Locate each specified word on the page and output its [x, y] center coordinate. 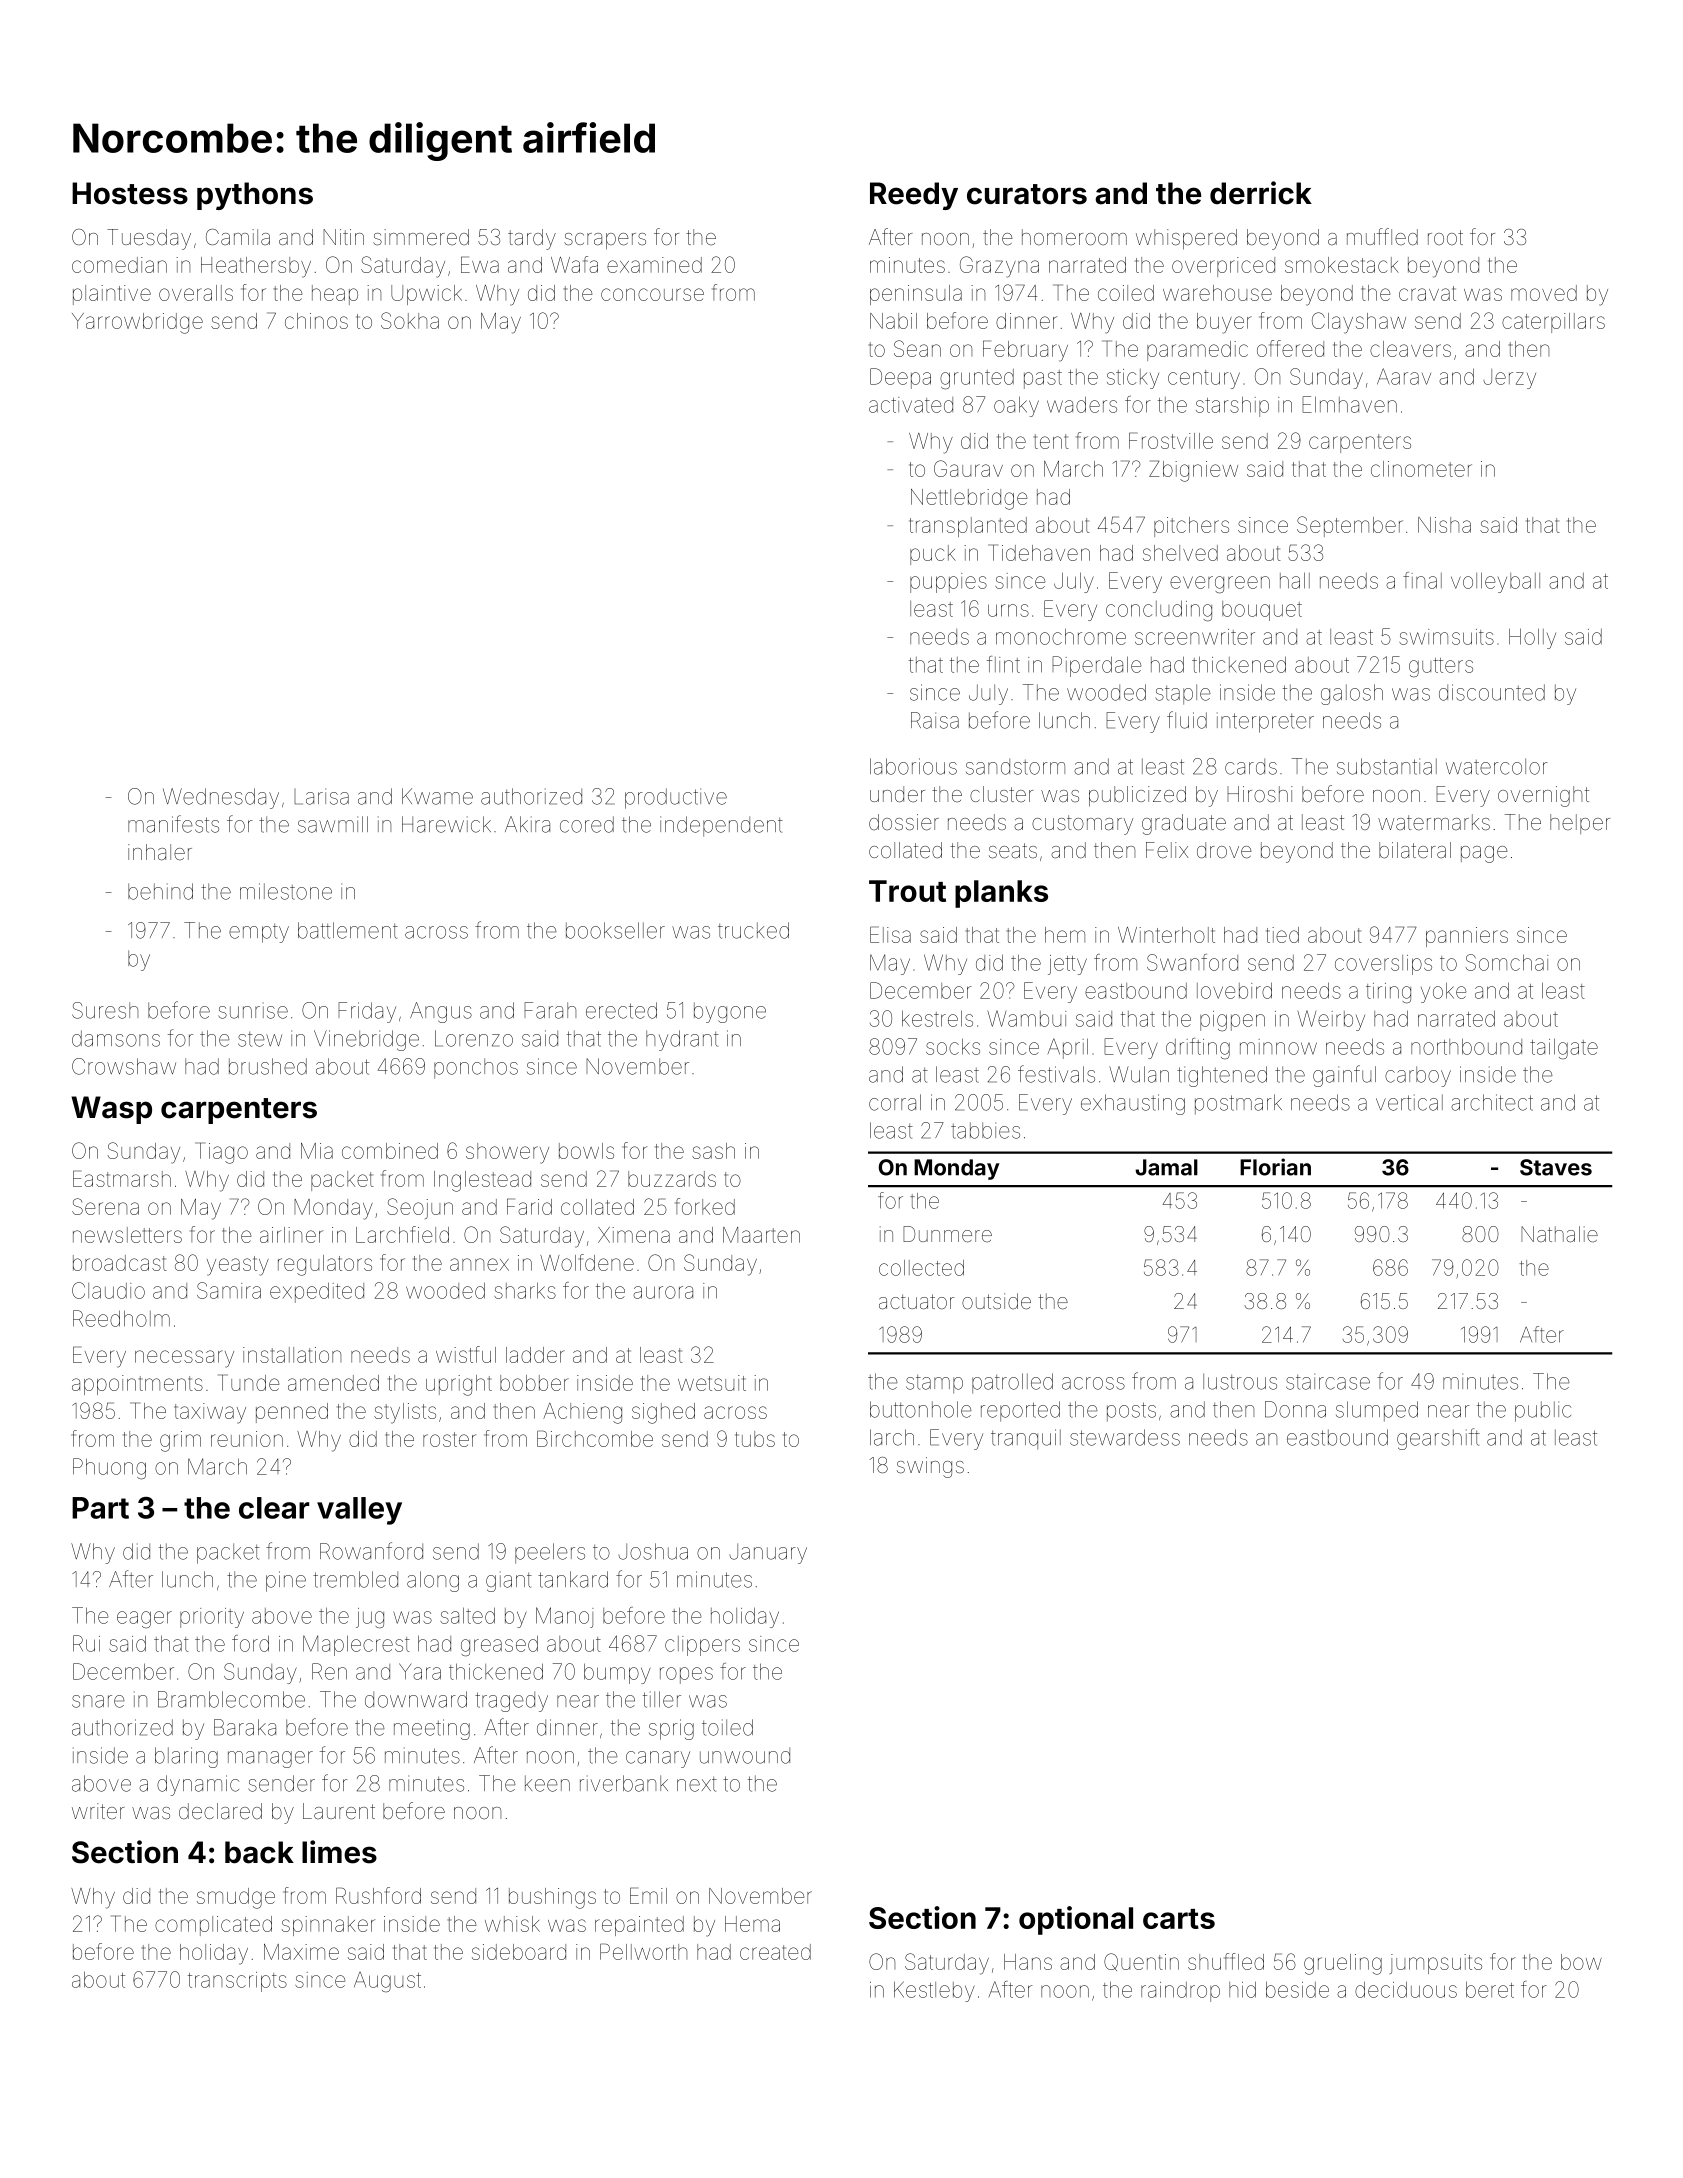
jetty [1067, 965]
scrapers [605, 241]
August [387, 1982]
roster [449, 1439]
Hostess [130, 193]
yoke [1443, 992]
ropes [686, 1675]
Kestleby [934, 1991]
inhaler [160, 852]
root [1445, 237]
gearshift [1438, 1439]
